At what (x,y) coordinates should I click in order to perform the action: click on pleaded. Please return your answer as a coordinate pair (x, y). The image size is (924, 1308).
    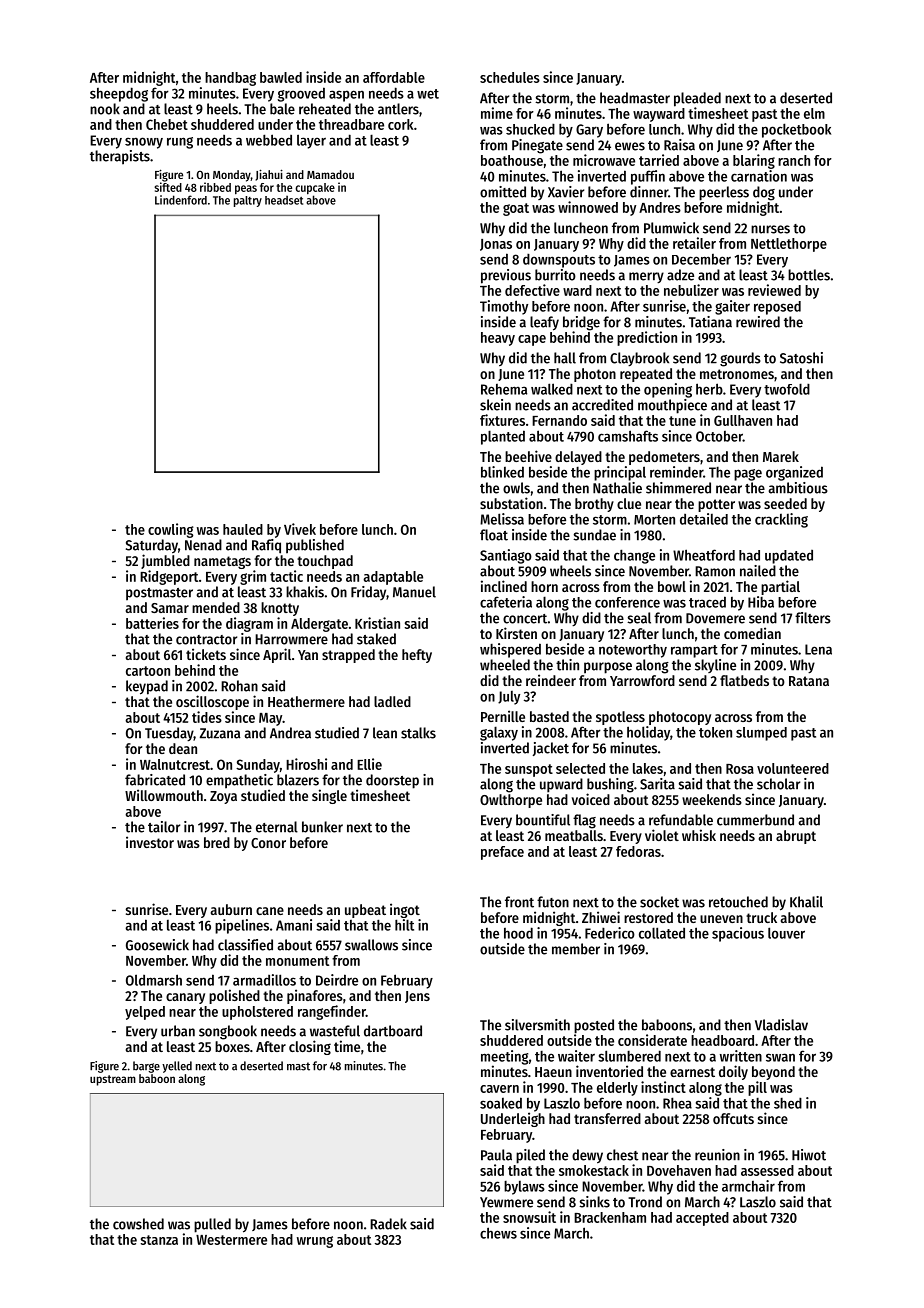
    Looking at the image, I should click on (697, 99).
